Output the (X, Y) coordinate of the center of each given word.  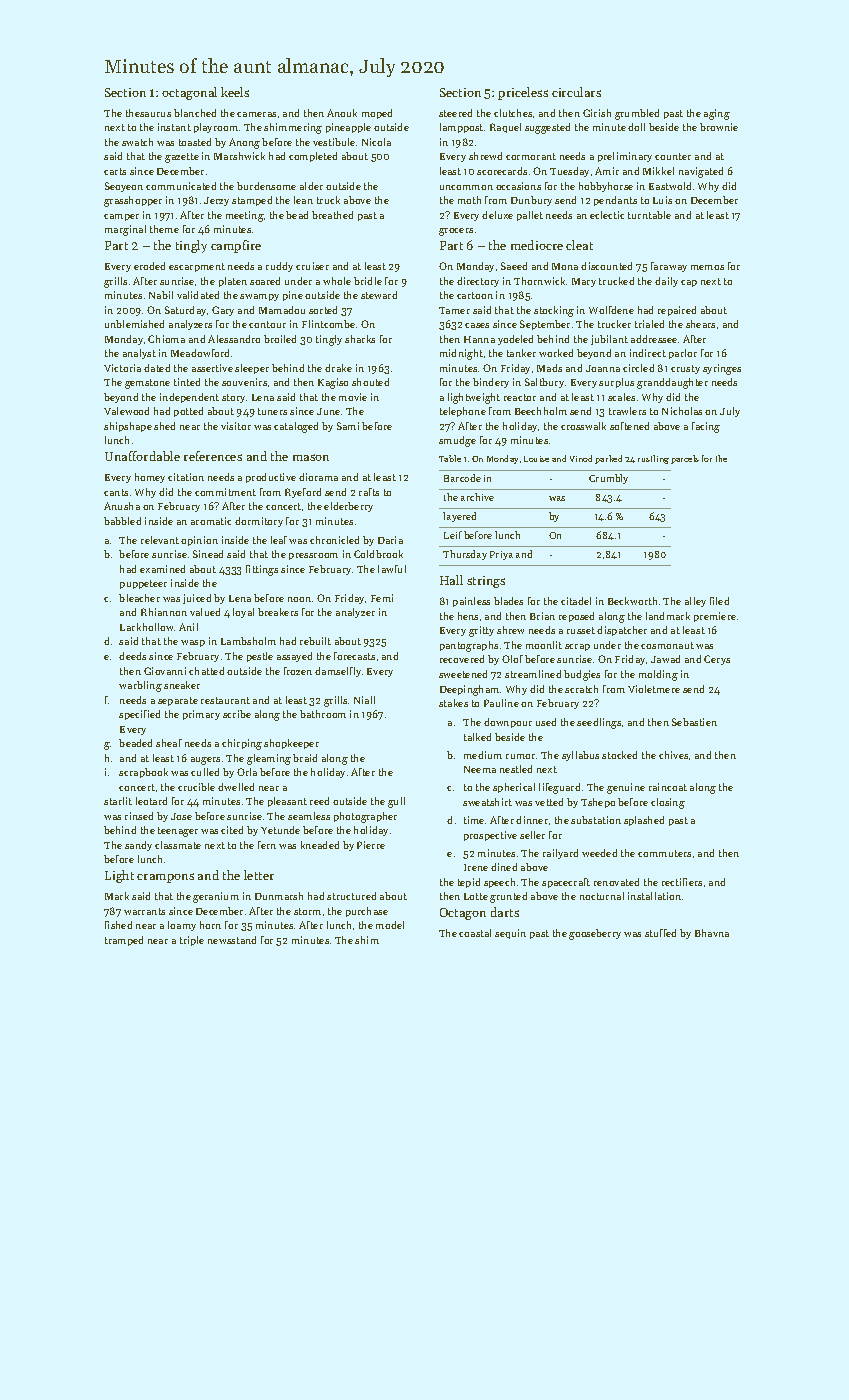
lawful (392, 569)
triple (192, 941)
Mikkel (658, 171)
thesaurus (148, 113)
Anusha (122, 506)
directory (478, 282)
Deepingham (469, 690)
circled (638, 368)
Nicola (376, 142)
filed (719, 601)
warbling (140, 686)
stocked (619, 755)
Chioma (166, 339)
